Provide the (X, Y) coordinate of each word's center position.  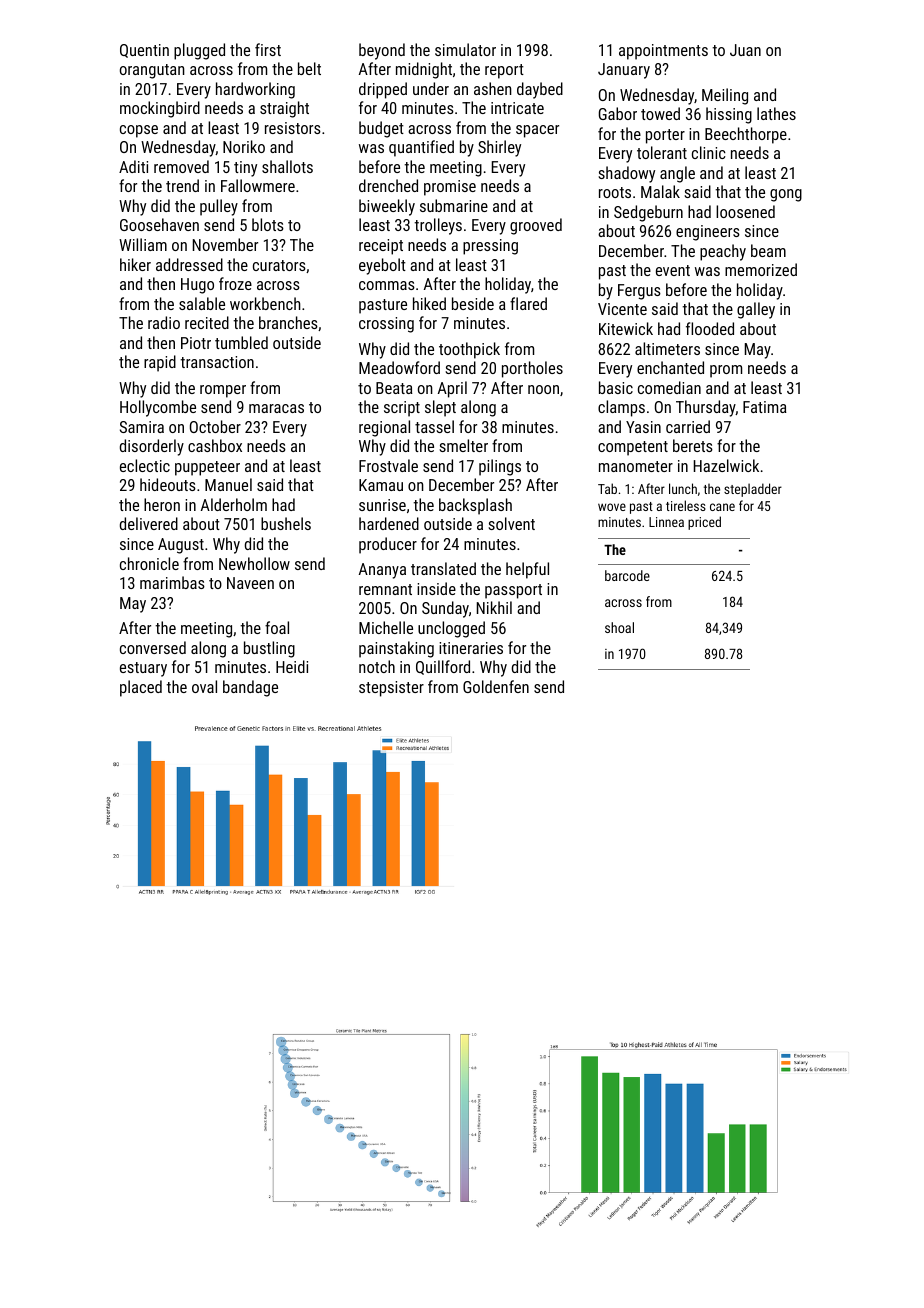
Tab (607, 488)
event (673, 270)
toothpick (469, 350)
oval (204, 686)
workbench (265, 303)
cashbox (215, 445)
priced (704, 523)
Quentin (144, 51)
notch (377, 666)
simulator (465, 49)
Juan (745, 50)
